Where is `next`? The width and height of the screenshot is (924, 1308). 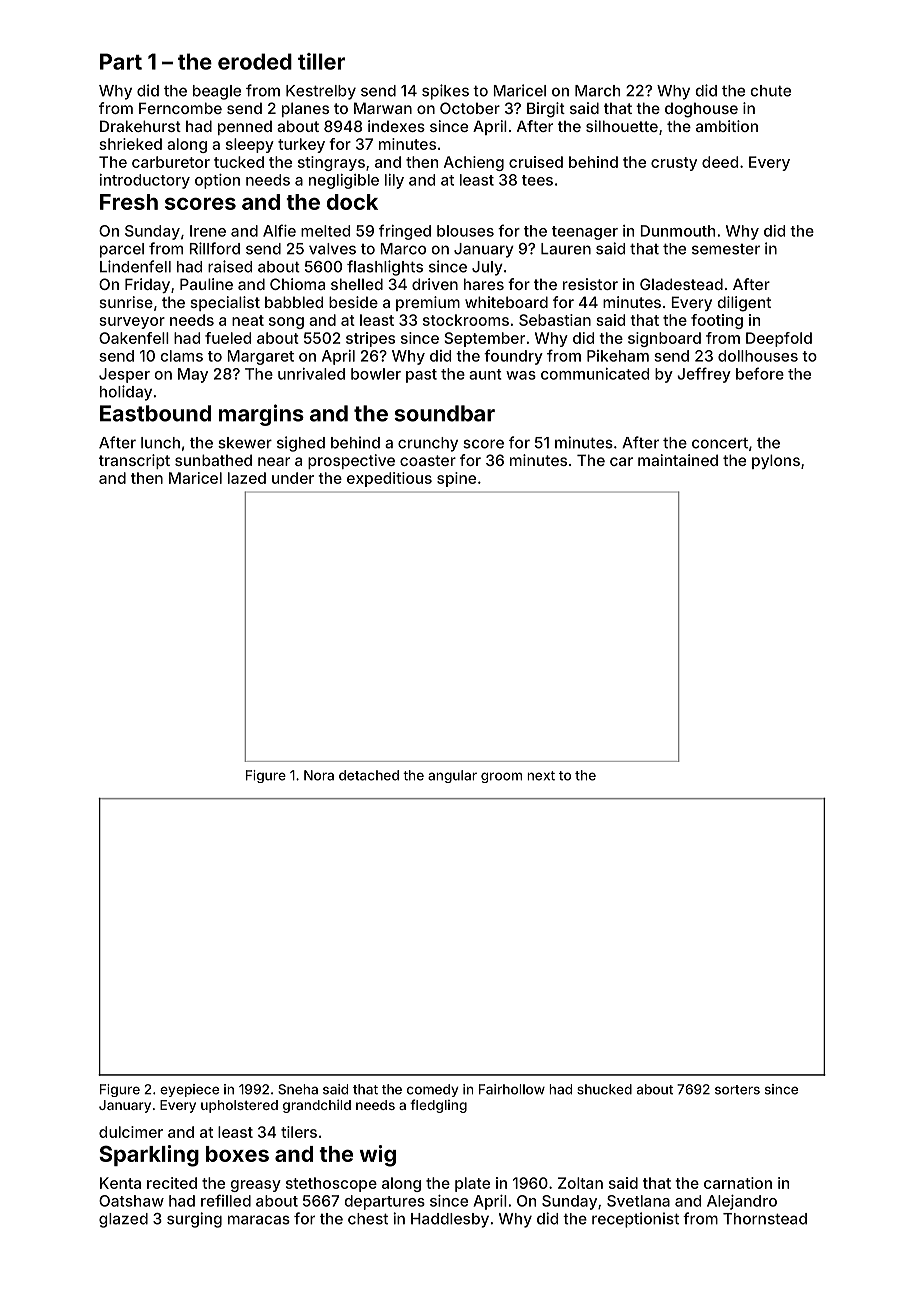 next is located at coordinates (541, 776).
